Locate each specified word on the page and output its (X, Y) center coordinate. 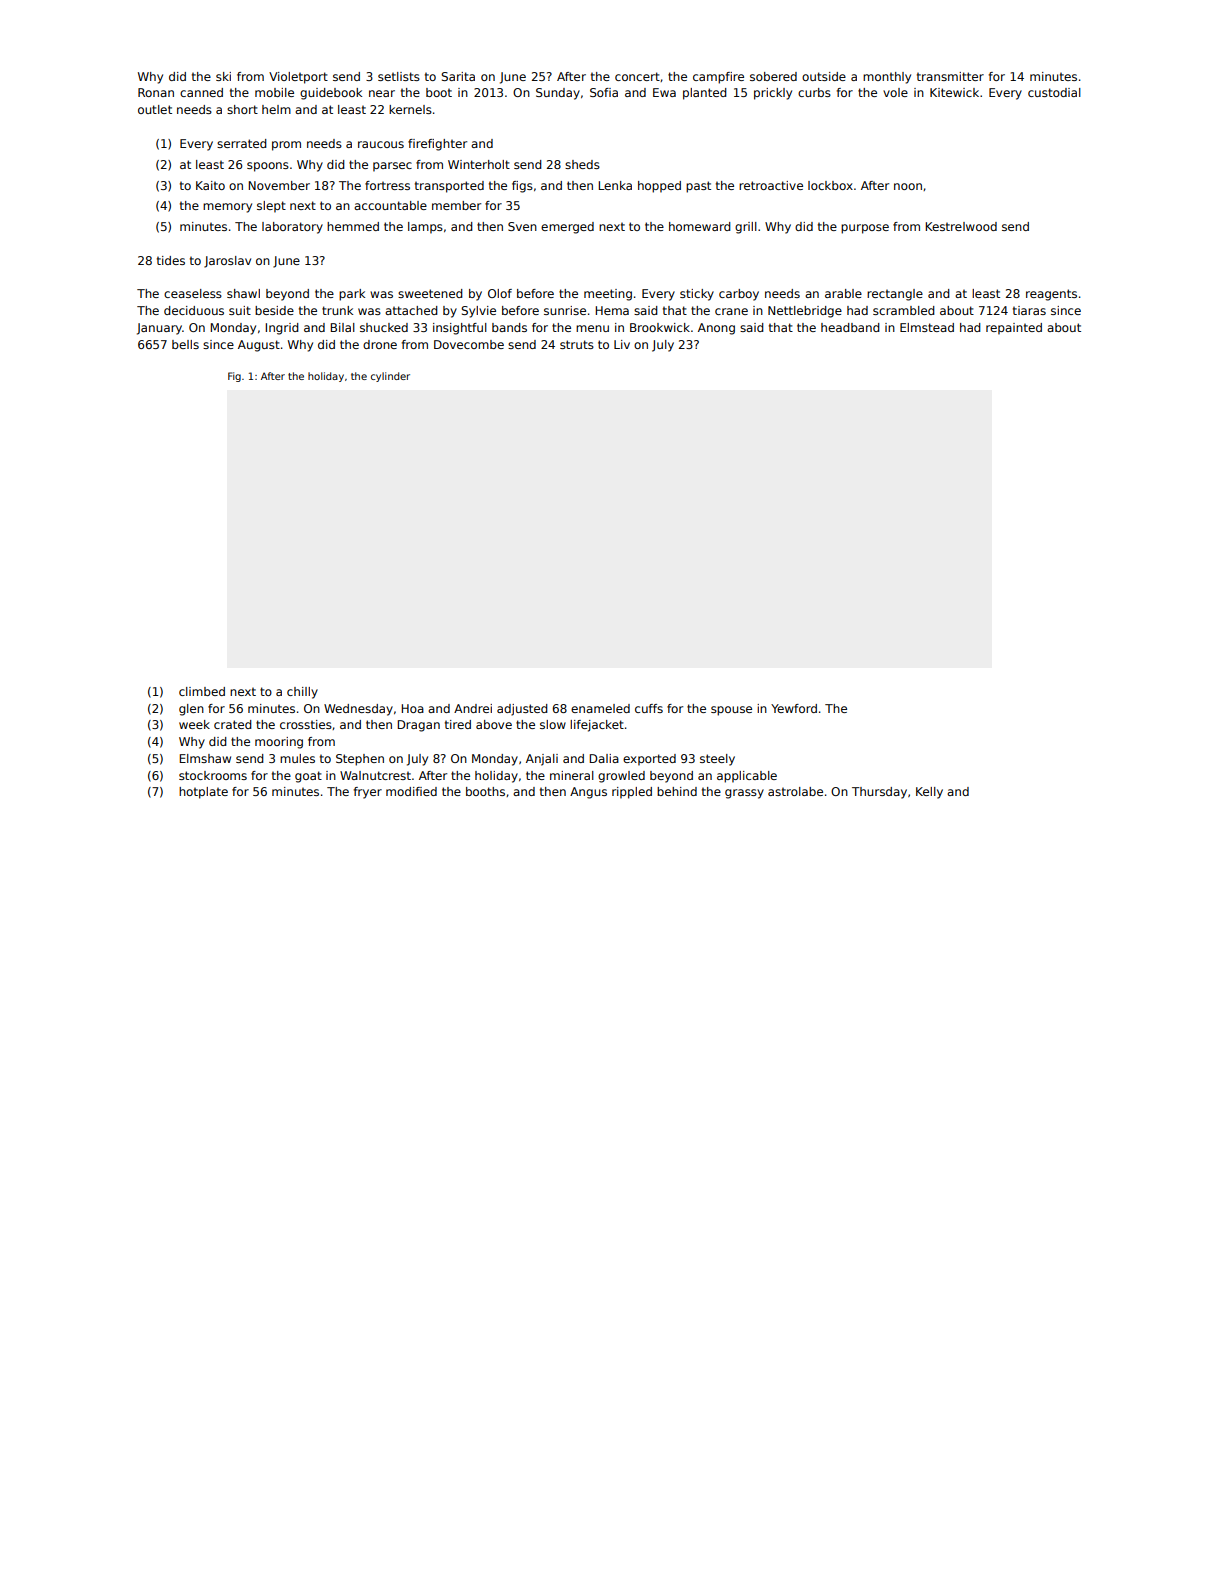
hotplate (203, 793)
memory (227, 208)
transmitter (950, 76)
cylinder (390, 377)
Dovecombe (469, 344)
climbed (202, 691)
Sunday (558, 94)
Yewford (794, 708)
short (242, 109)
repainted (1014, 329)
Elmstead (927, 327)
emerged (567, 228)
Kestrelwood (961, 226)
